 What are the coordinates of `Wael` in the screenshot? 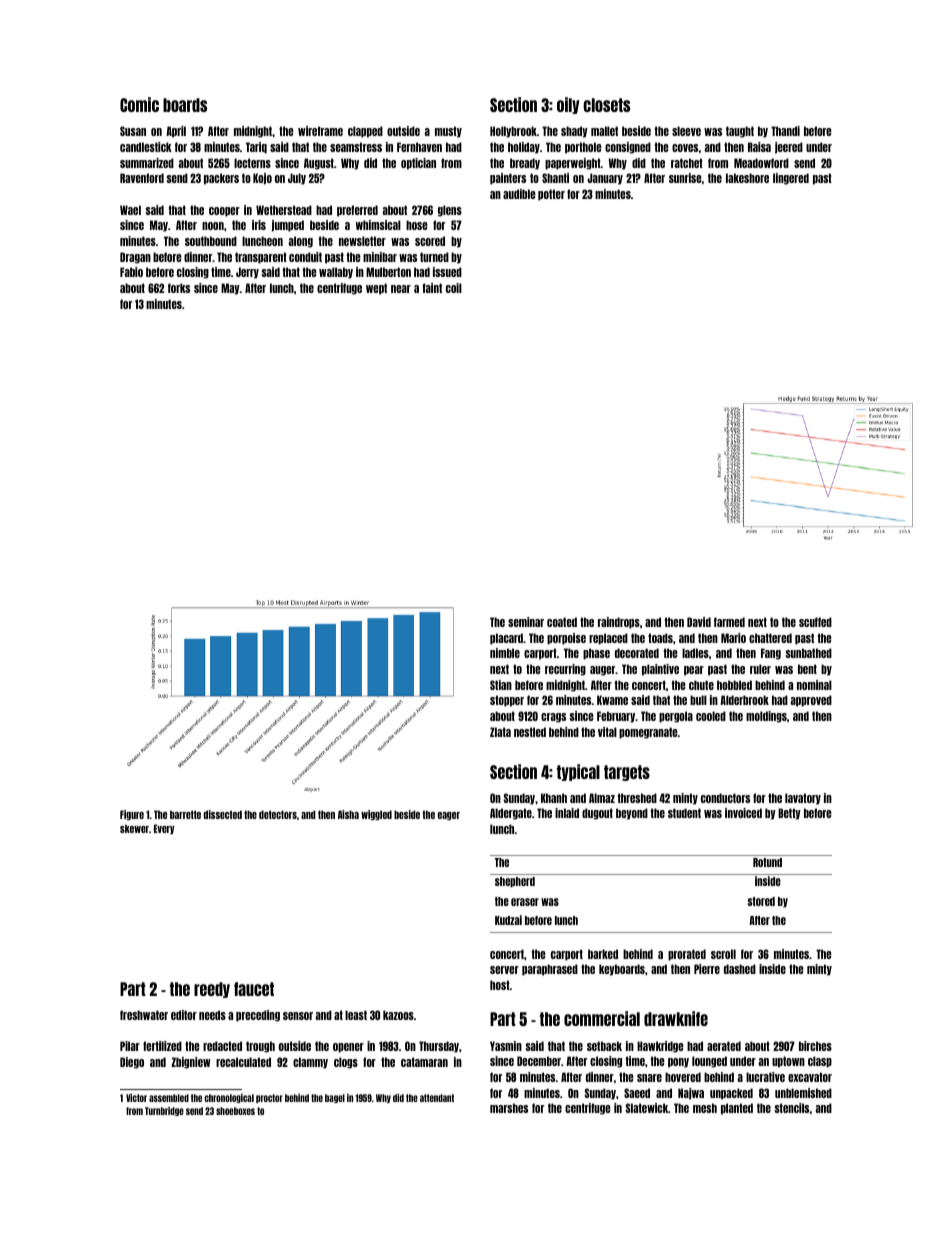 It's located at (130, 210).
